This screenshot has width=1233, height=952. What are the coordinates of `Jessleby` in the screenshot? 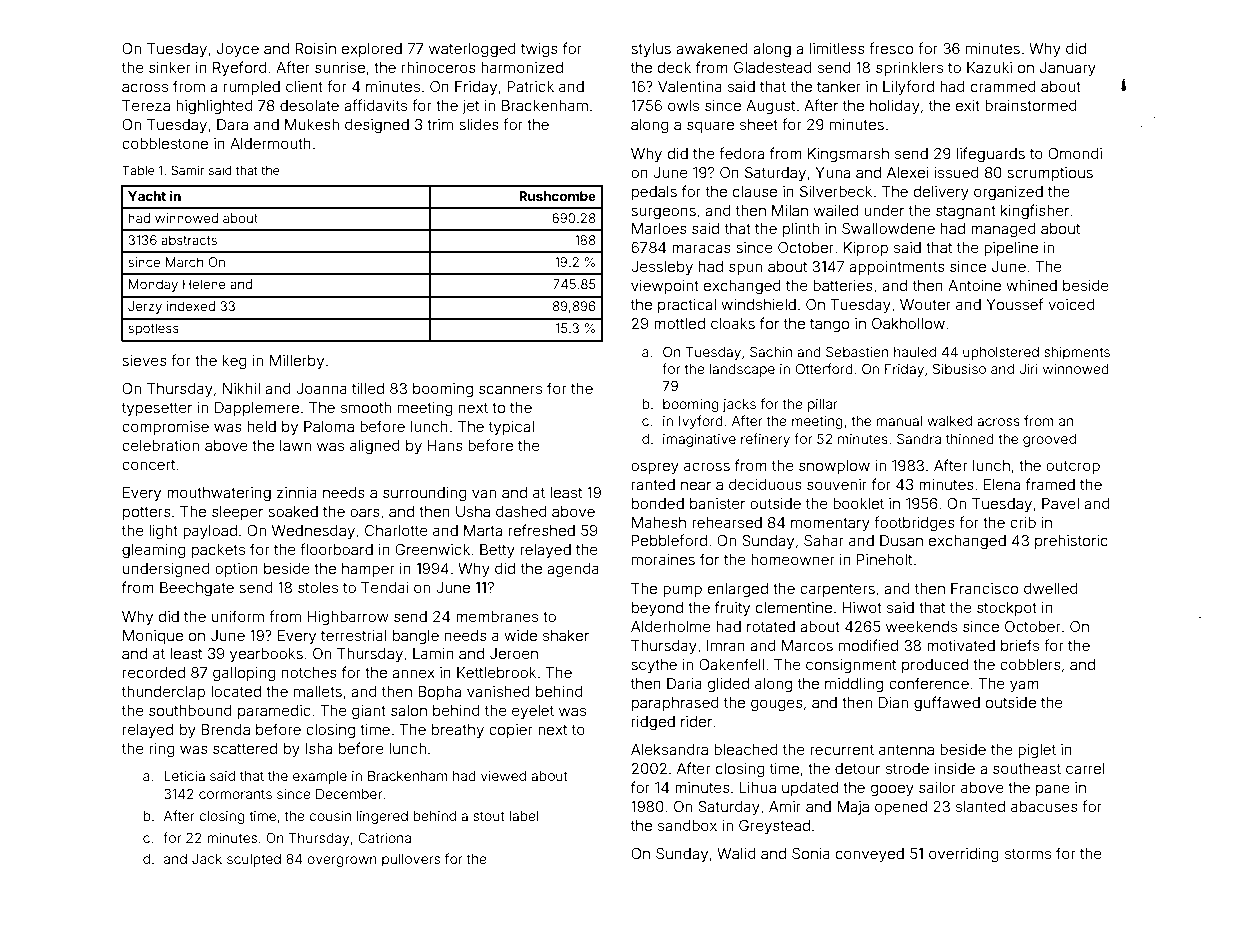 It's located at (662, 268).
